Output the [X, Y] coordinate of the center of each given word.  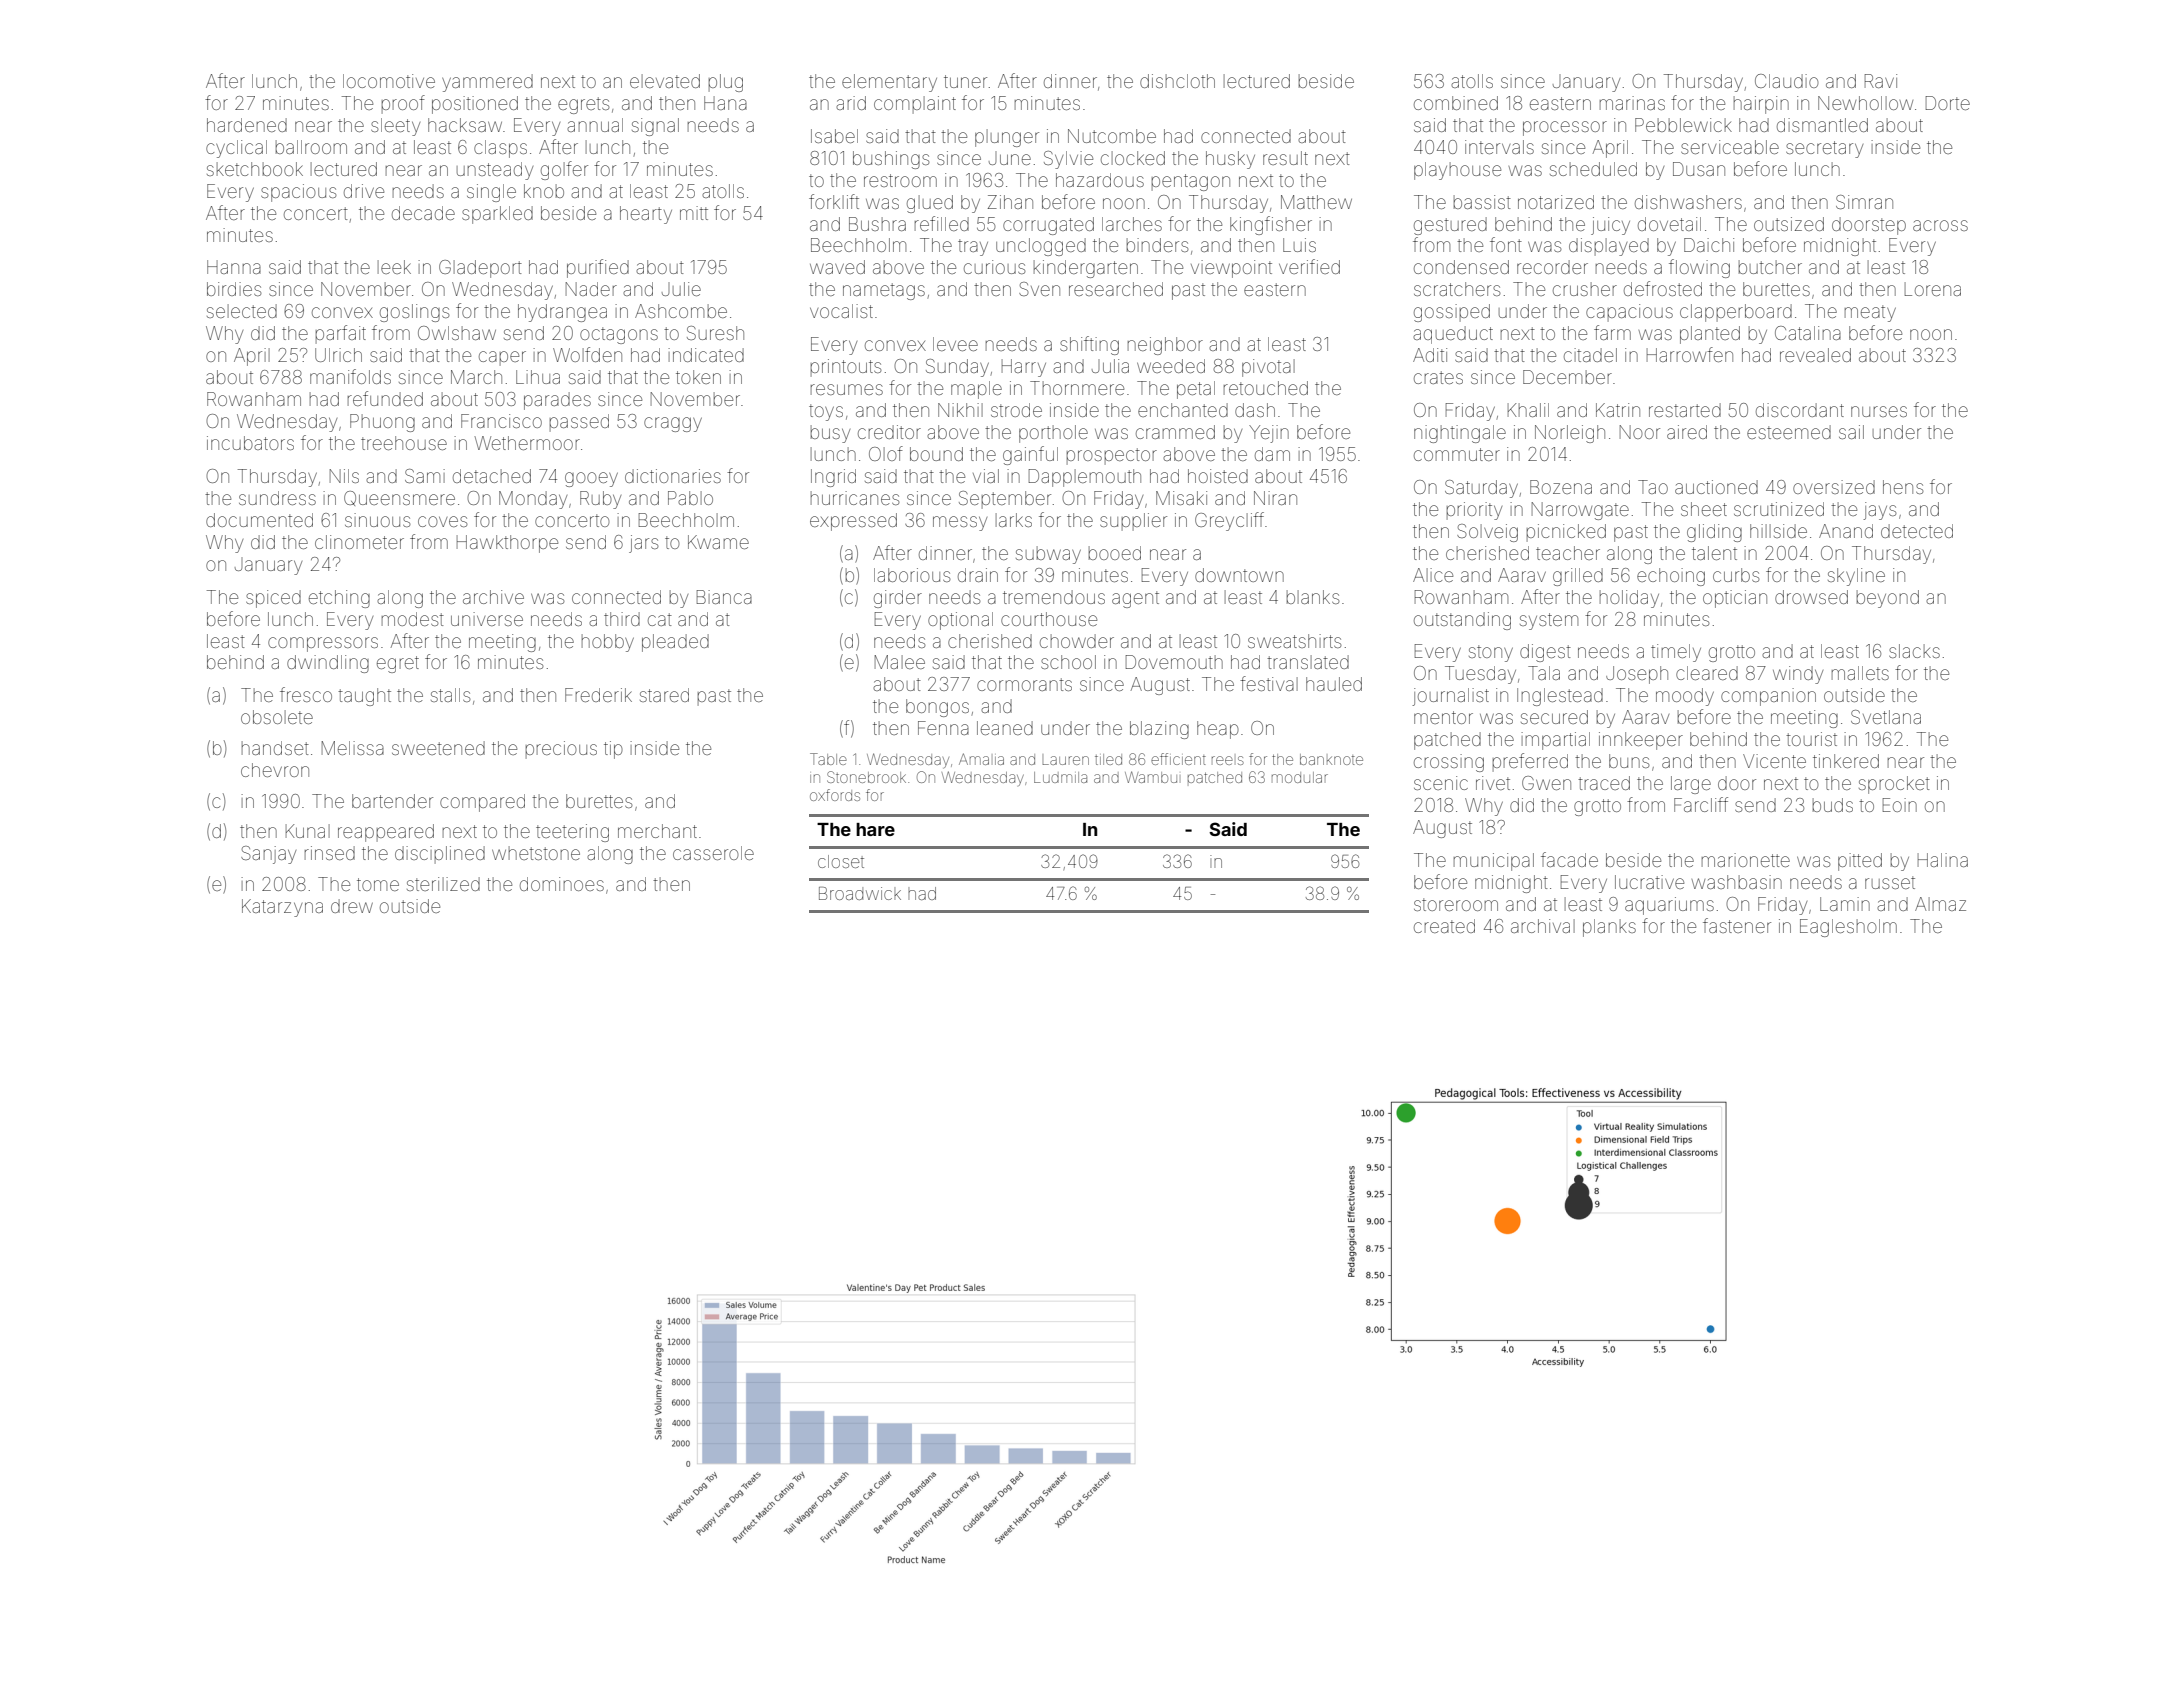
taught [364, 697]
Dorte [1948, 103]
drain [978, 575]
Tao [1653, 487]
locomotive [389, 81]
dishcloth [1177, 81]
